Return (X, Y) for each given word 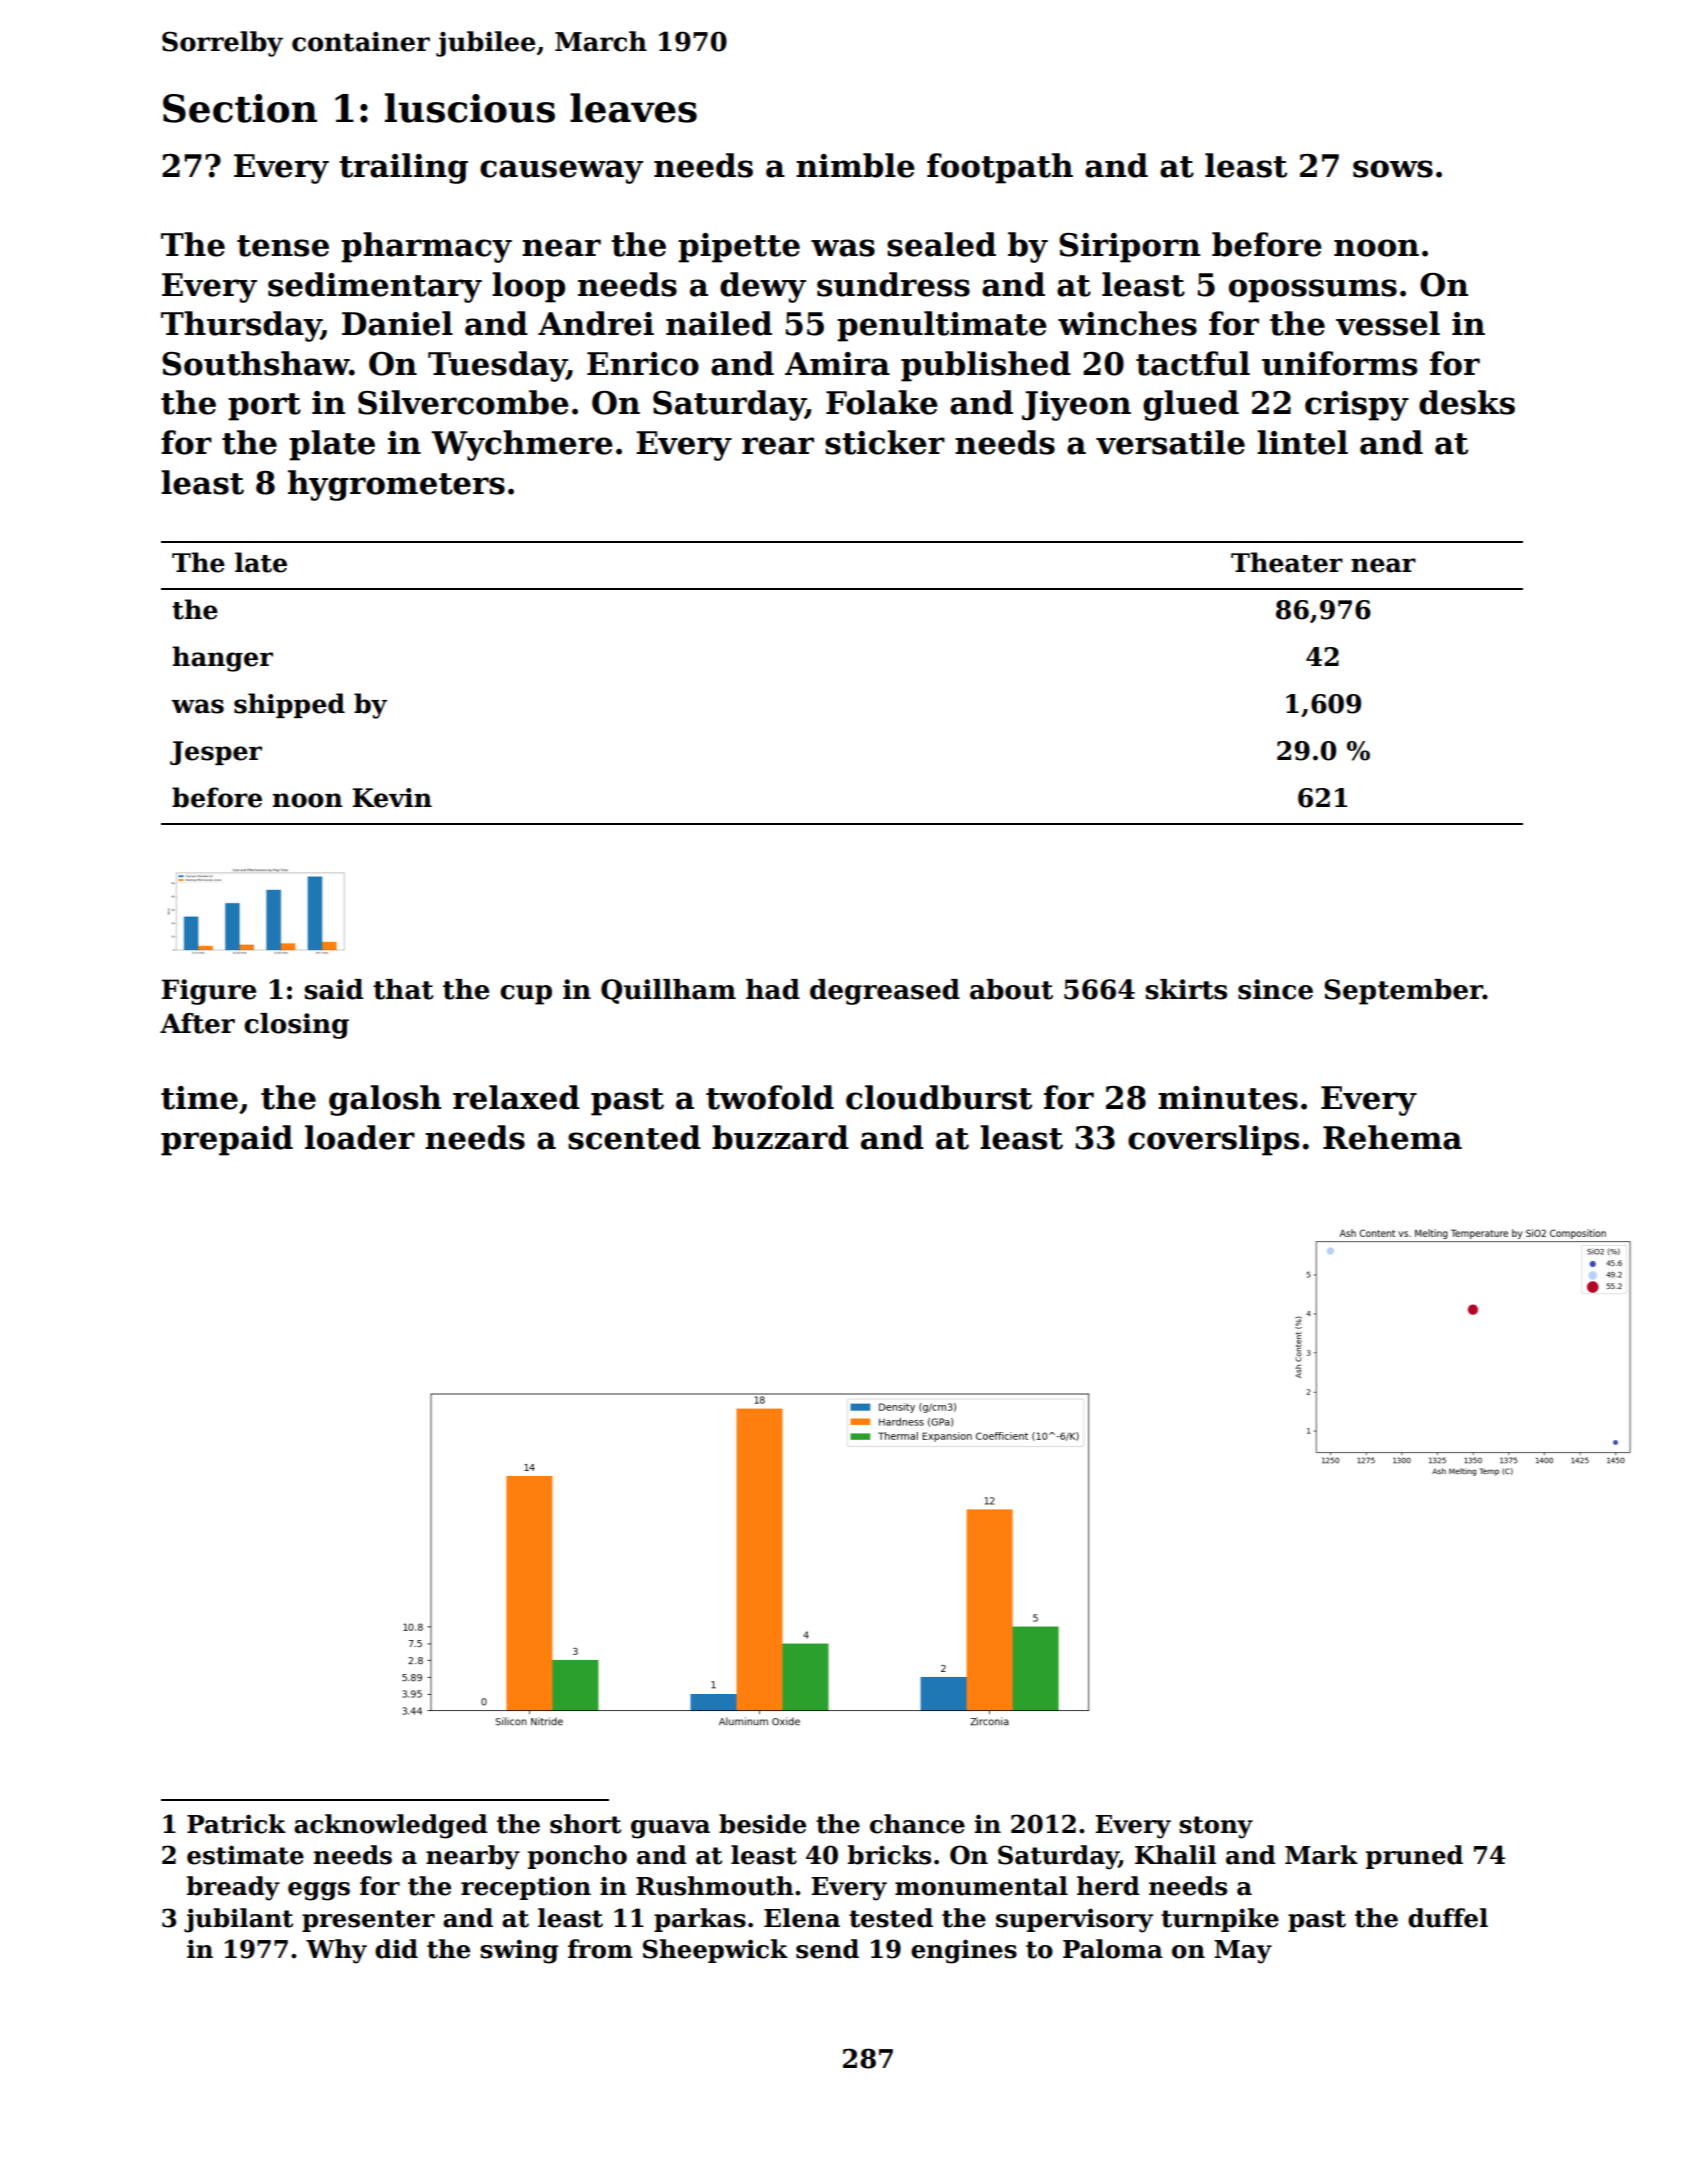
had (773, 989)
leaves (633, 108)
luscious (470, 108)
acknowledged (391, 1826)
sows (1393, 169)
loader (360, 1137)
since (1275, 989)
